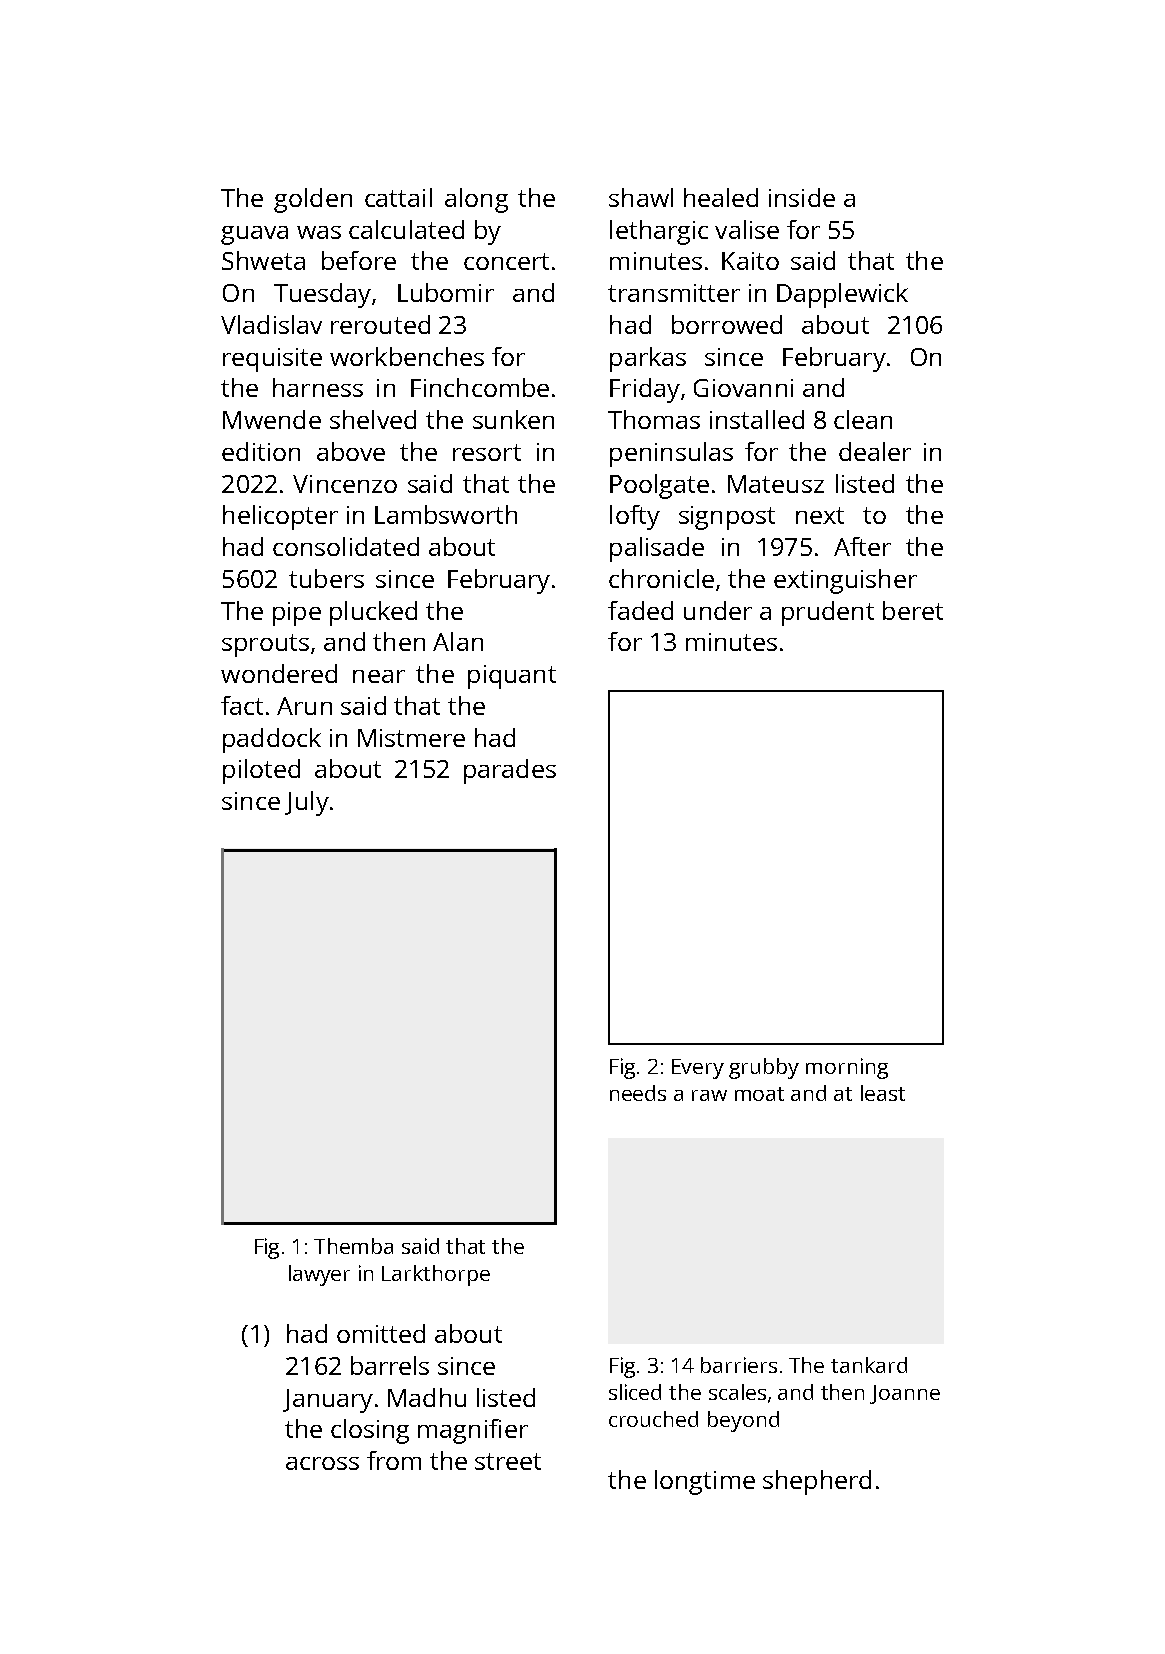 This page has width=1165, height=1654. I want to click on healed, so click(721, 197).
